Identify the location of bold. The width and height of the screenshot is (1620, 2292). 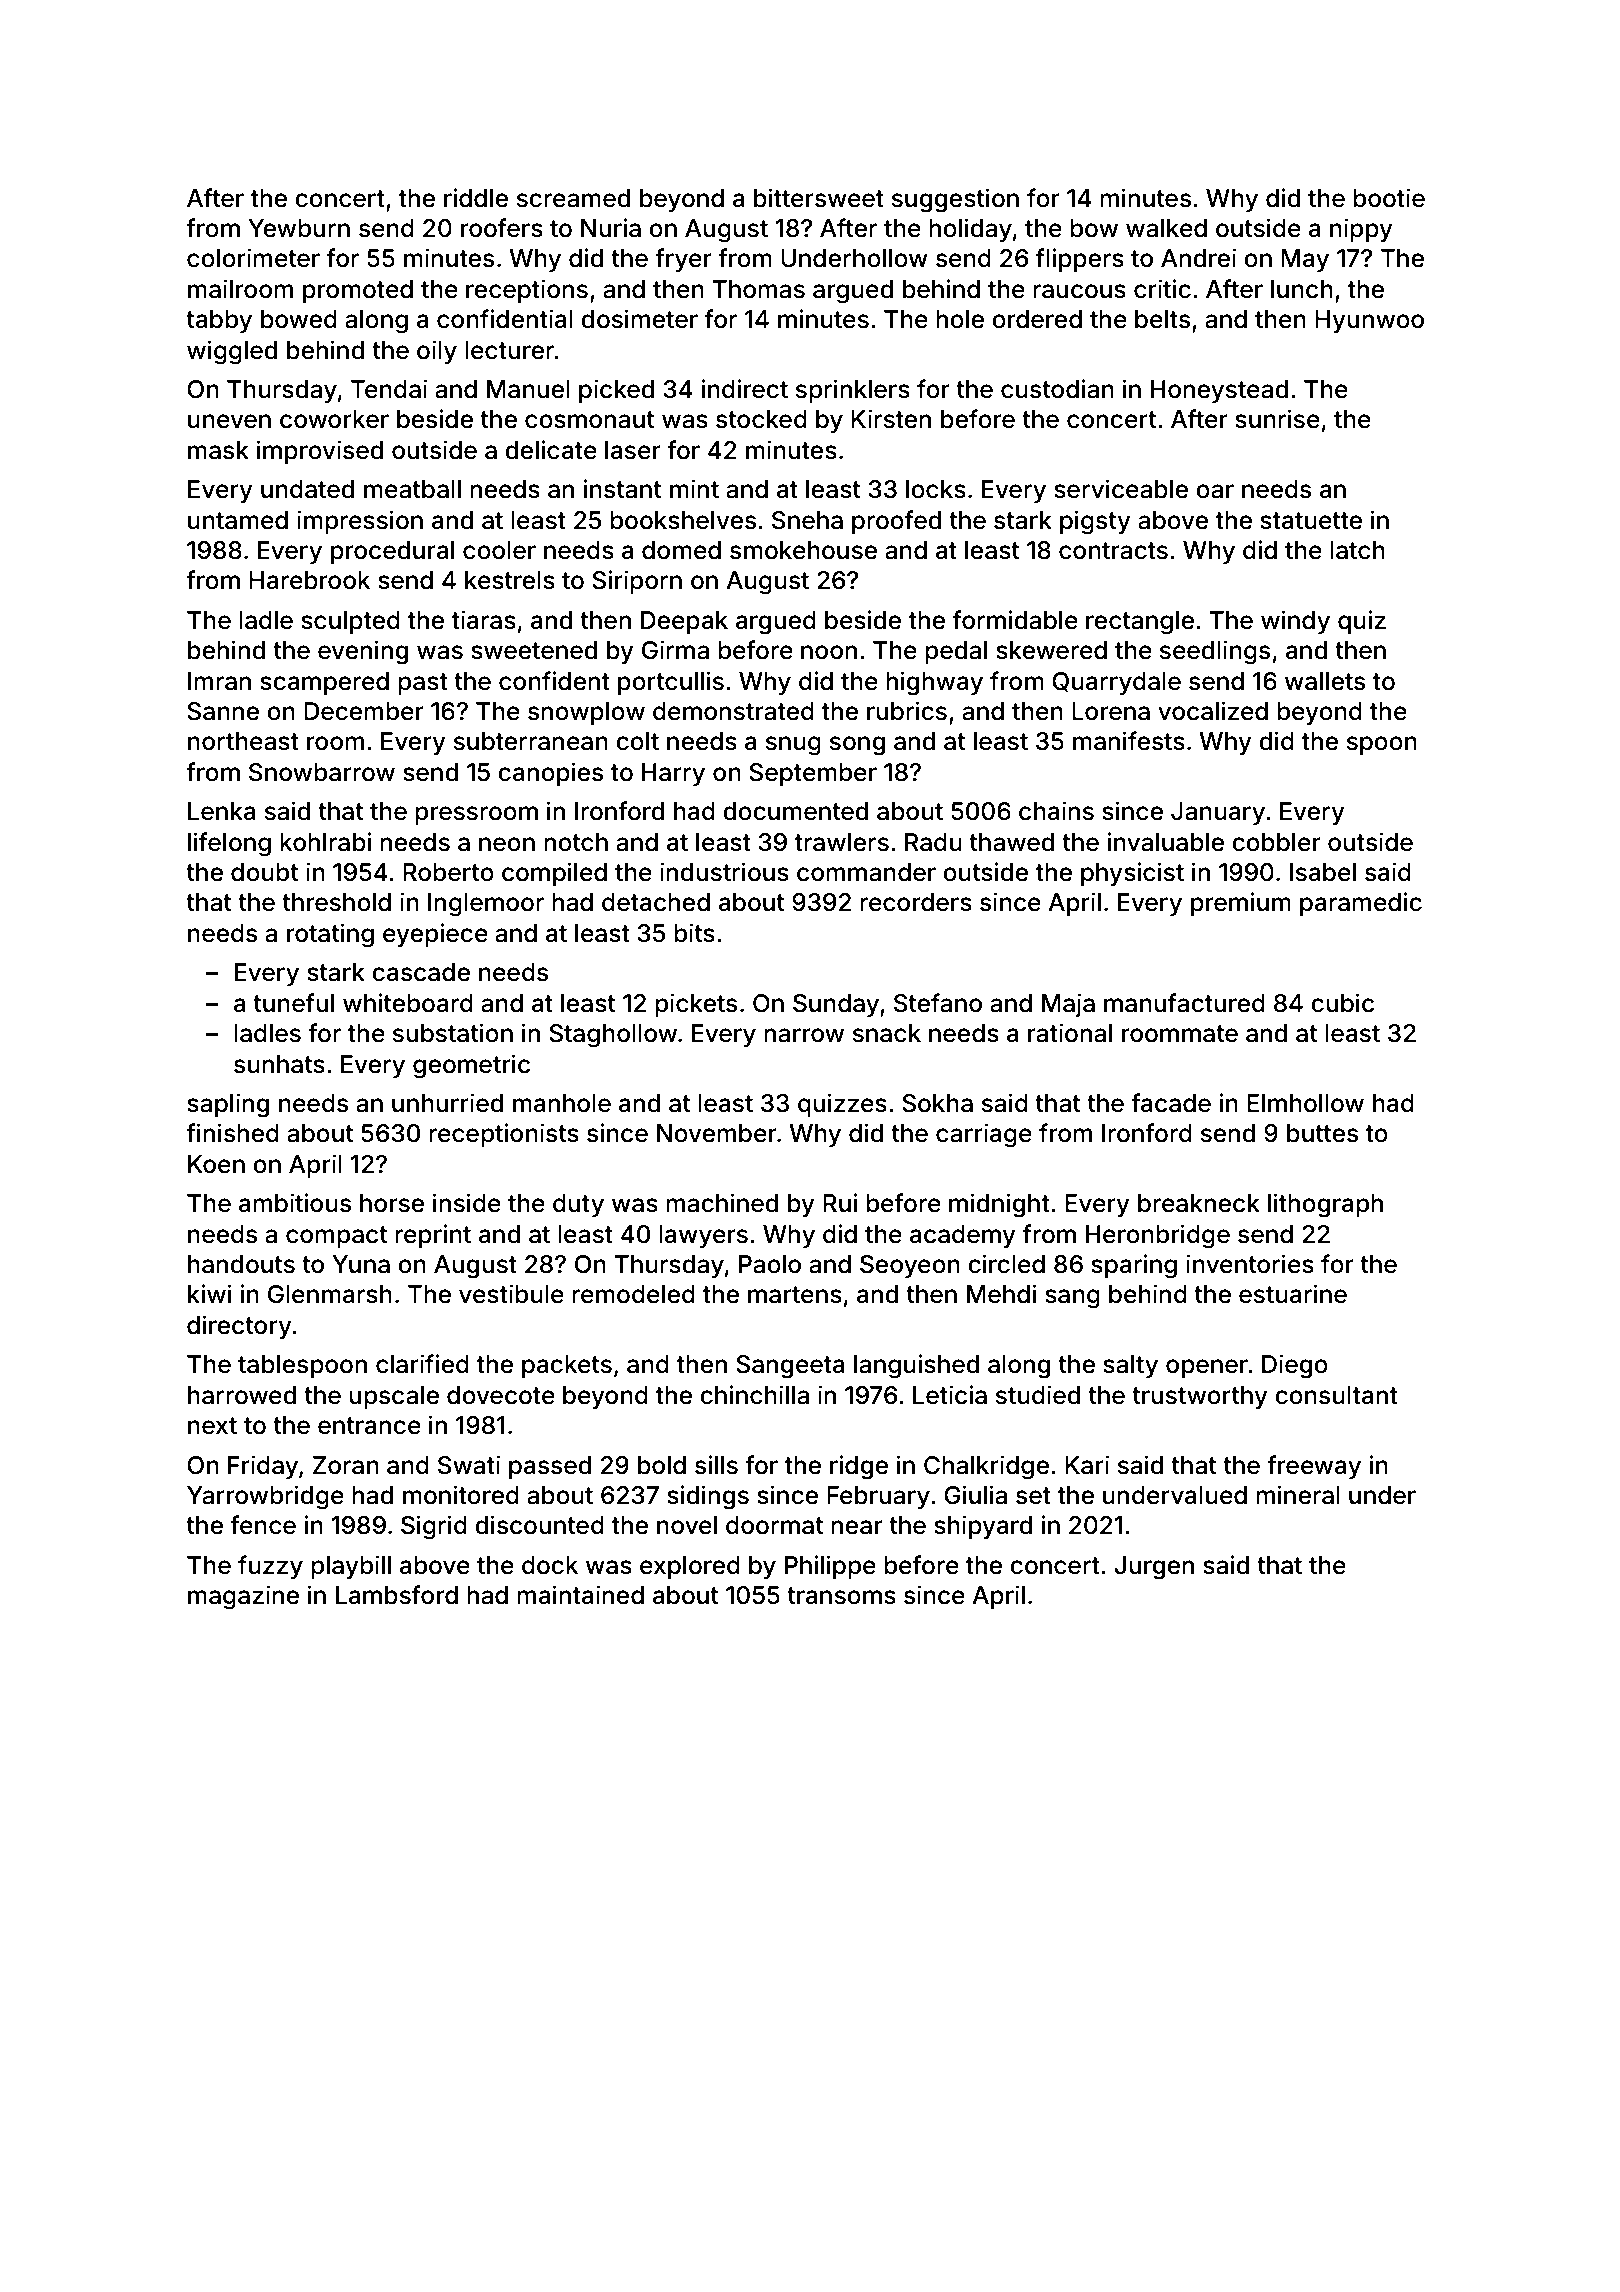
(662, 1465).
